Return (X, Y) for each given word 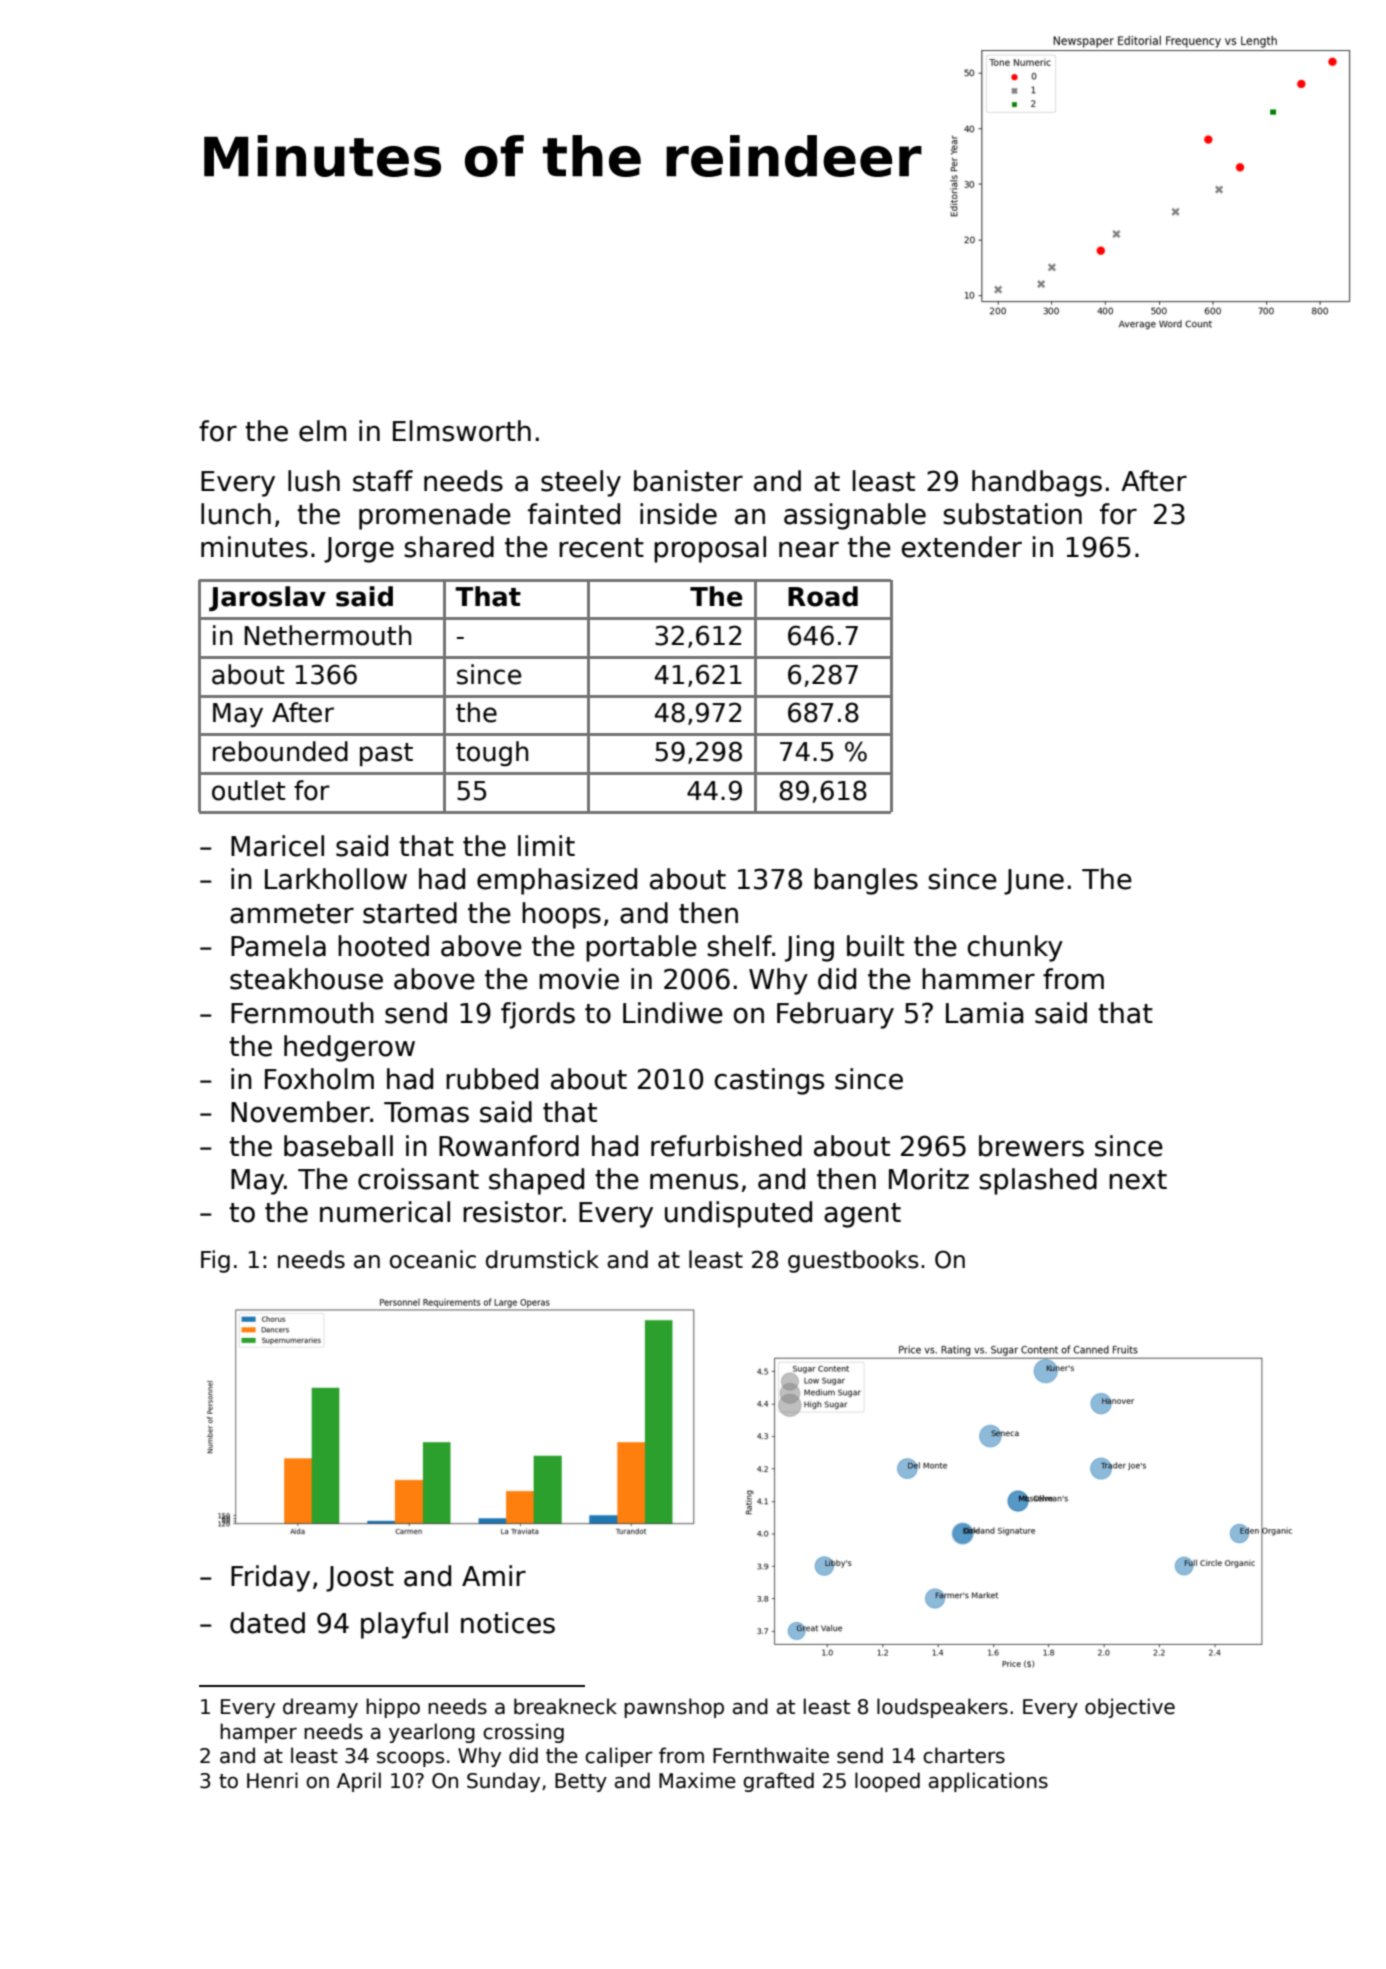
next (1138, 1180)
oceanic (433, 1259)
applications (988, 1782)
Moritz (929, 1179)
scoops (410, 1759)
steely (581, 483)
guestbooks (853, 1261)
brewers (1031, 1146)
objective (1130, 1708)
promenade (435, 516)
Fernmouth (302, 1013)
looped (887, 1782)
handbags (1037, 483)
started (410, 913)
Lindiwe (673, 1013)
